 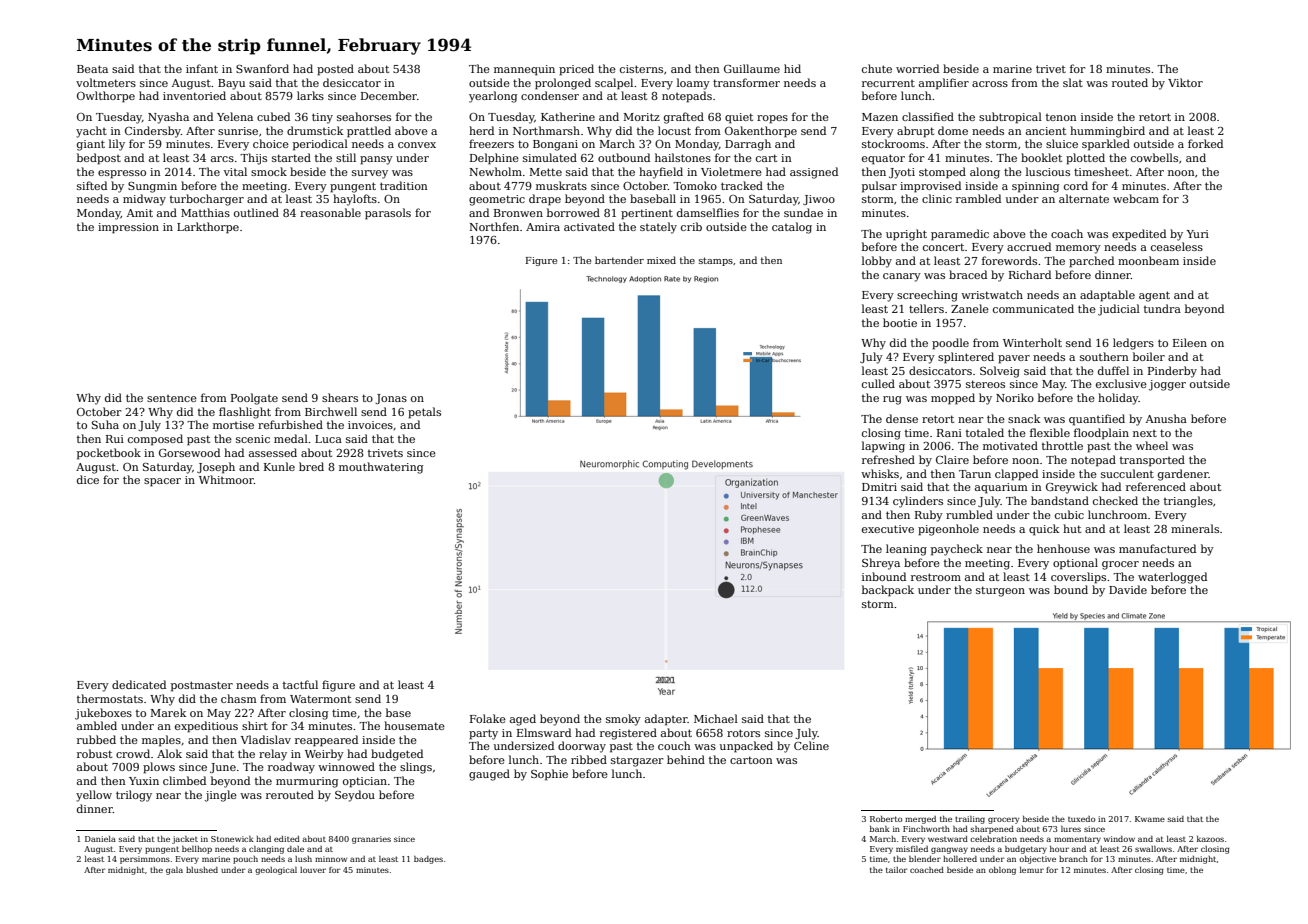 What do you see at coordinates (888, 591) in the screenshot?
I see `backpack` at bounding box center [888, 591].
